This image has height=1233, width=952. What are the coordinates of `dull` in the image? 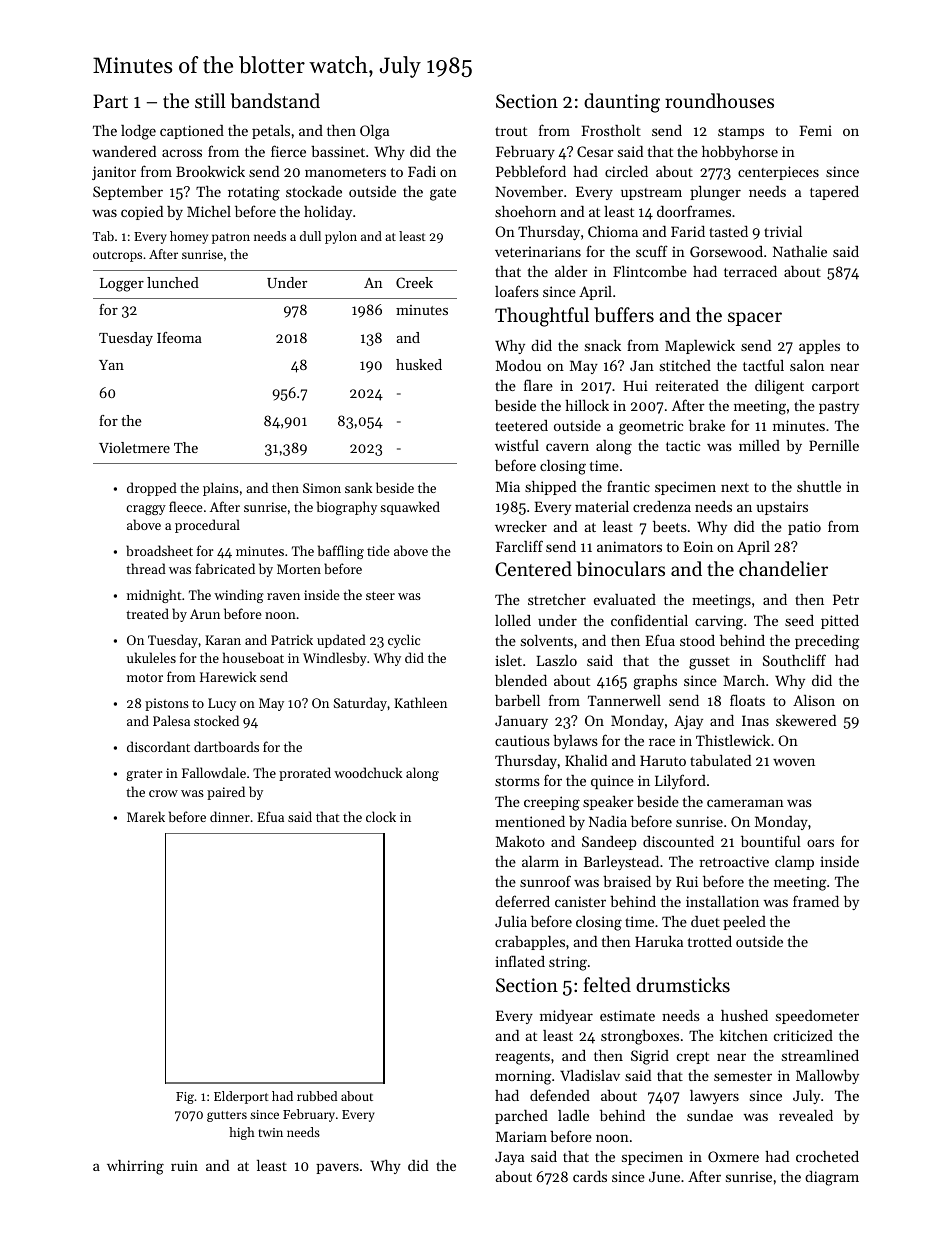 It's located at (310, 236).
